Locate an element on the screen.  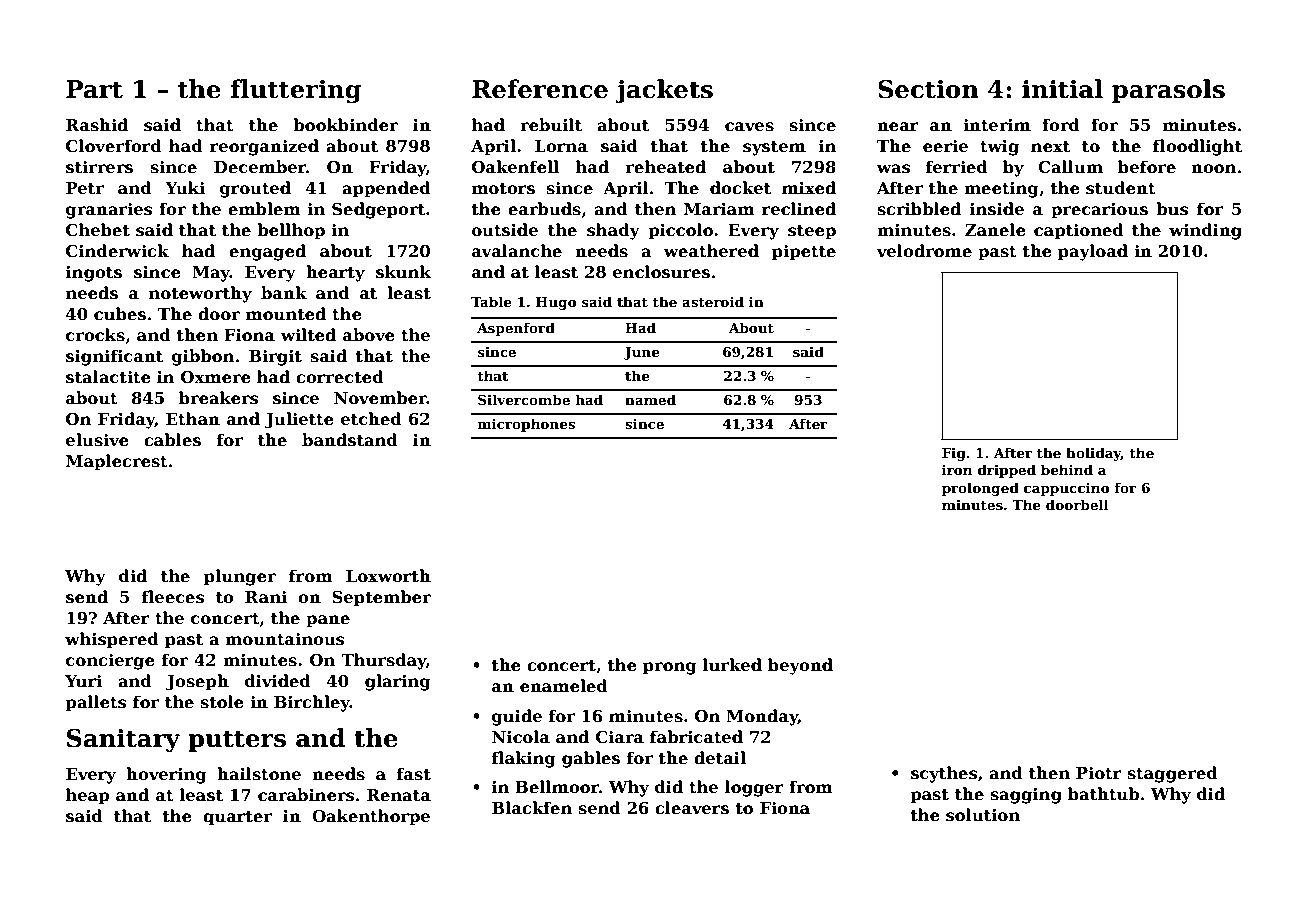
Piotr is located at coordinates (1099, 773).
